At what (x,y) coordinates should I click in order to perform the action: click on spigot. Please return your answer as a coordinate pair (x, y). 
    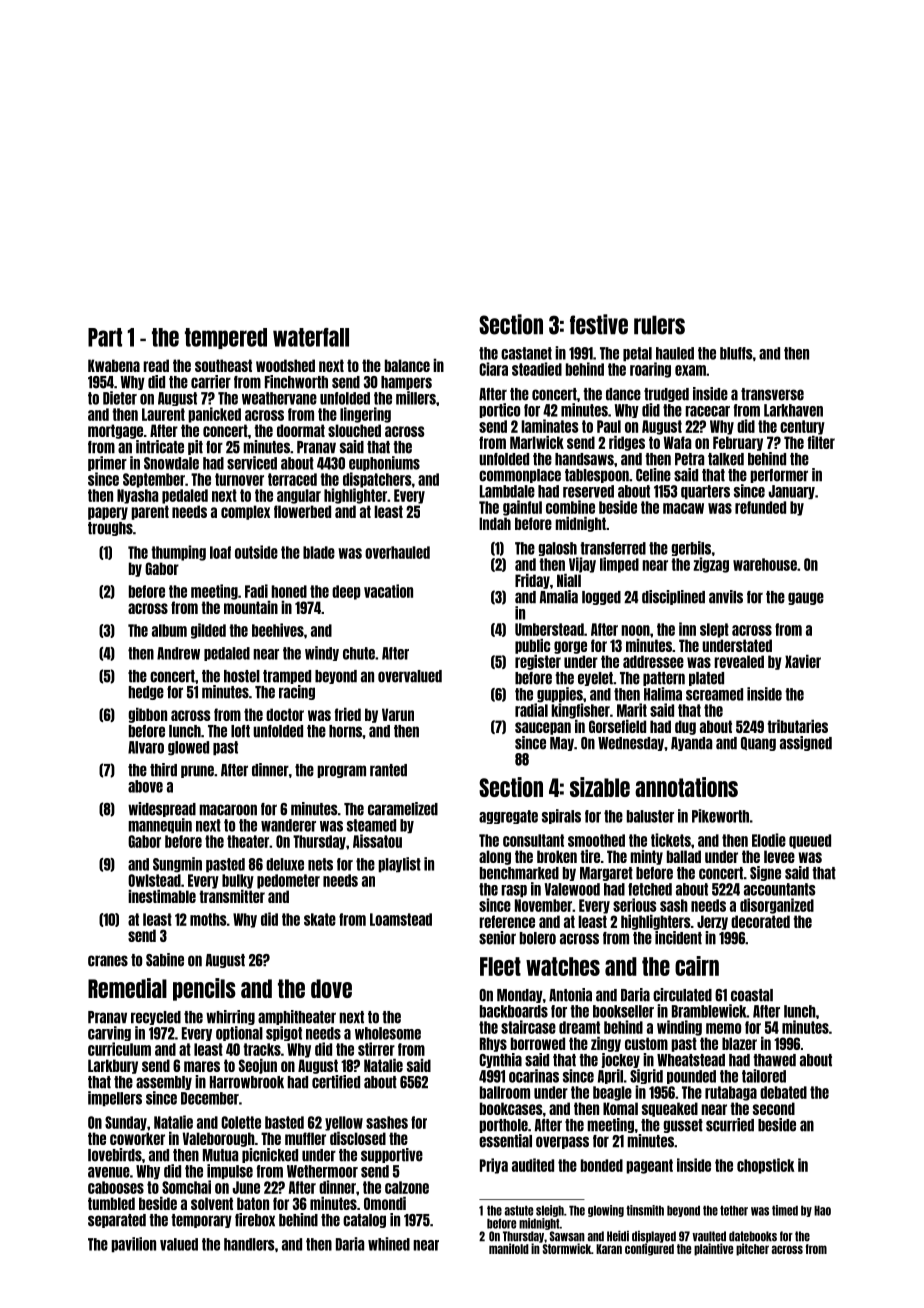
    Looking at the image, I should click on (284, 1033).
